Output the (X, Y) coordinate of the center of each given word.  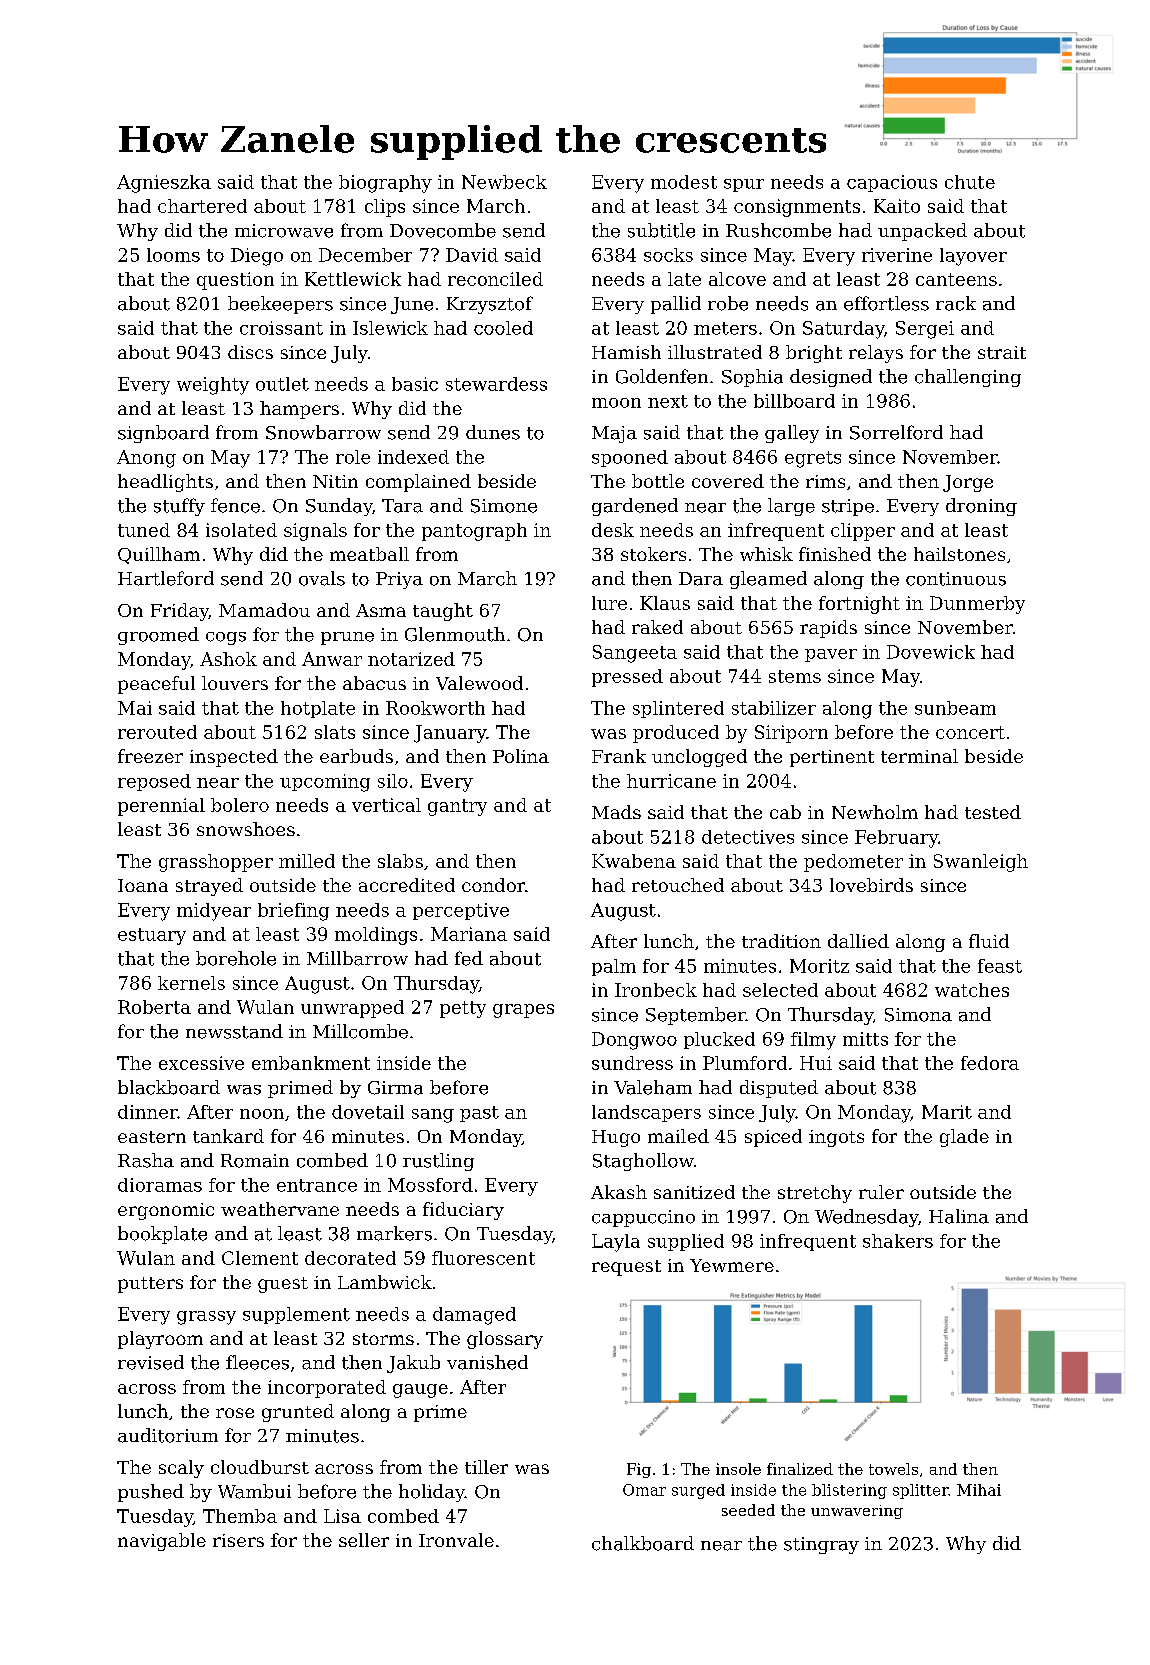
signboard (163, 434)
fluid (989, 941)
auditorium (168, 1435)
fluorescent (483, 1258)
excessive (201, 1063)
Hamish (626, 352)
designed (831, 378)
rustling (438, 1162)
